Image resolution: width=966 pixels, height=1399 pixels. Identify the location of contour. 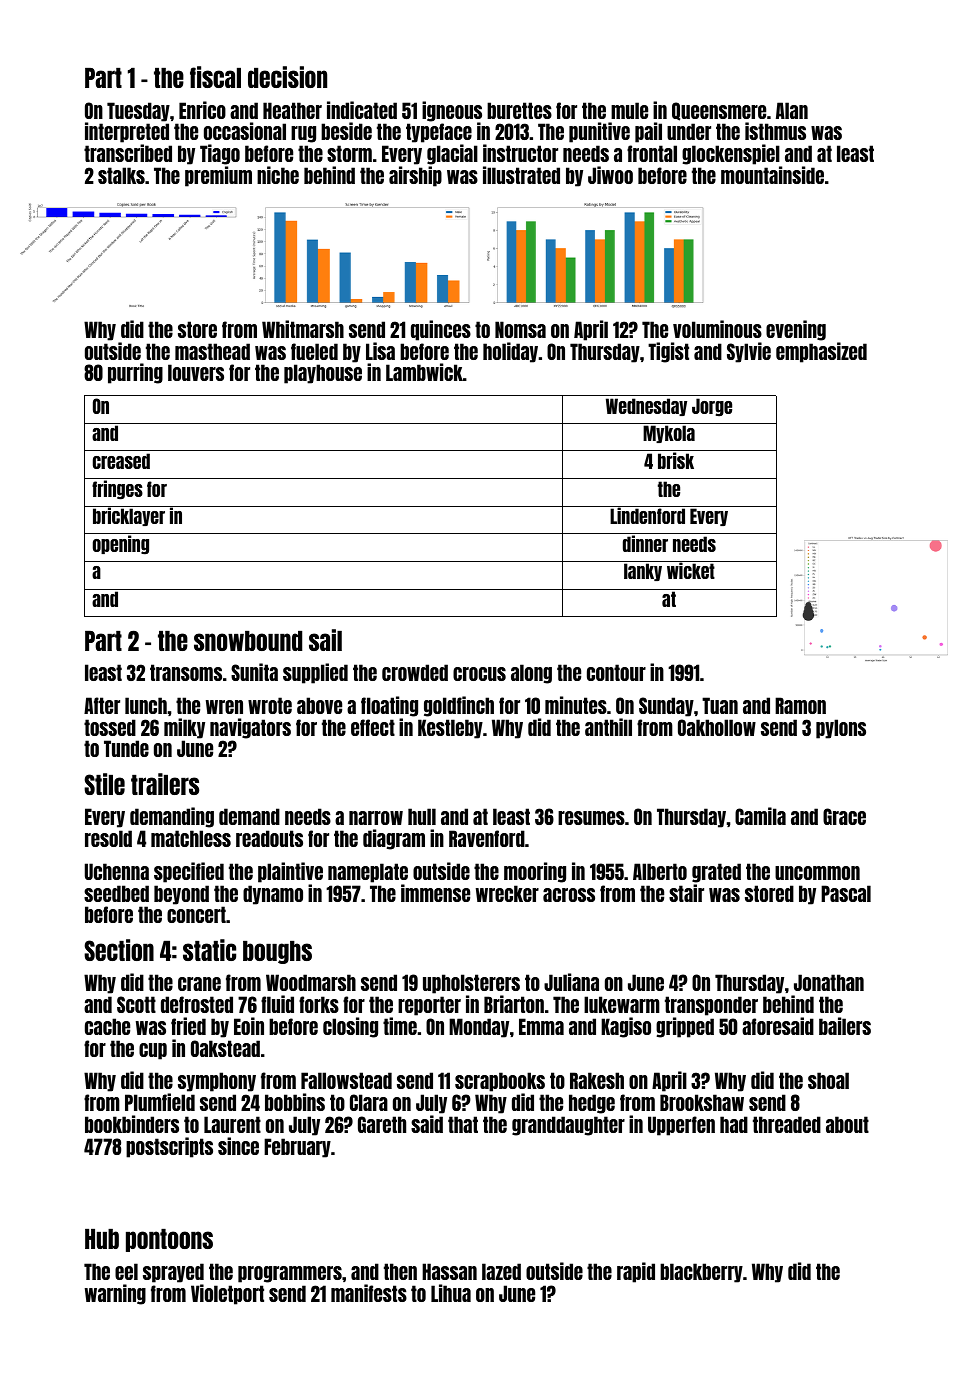
(616, 672).
